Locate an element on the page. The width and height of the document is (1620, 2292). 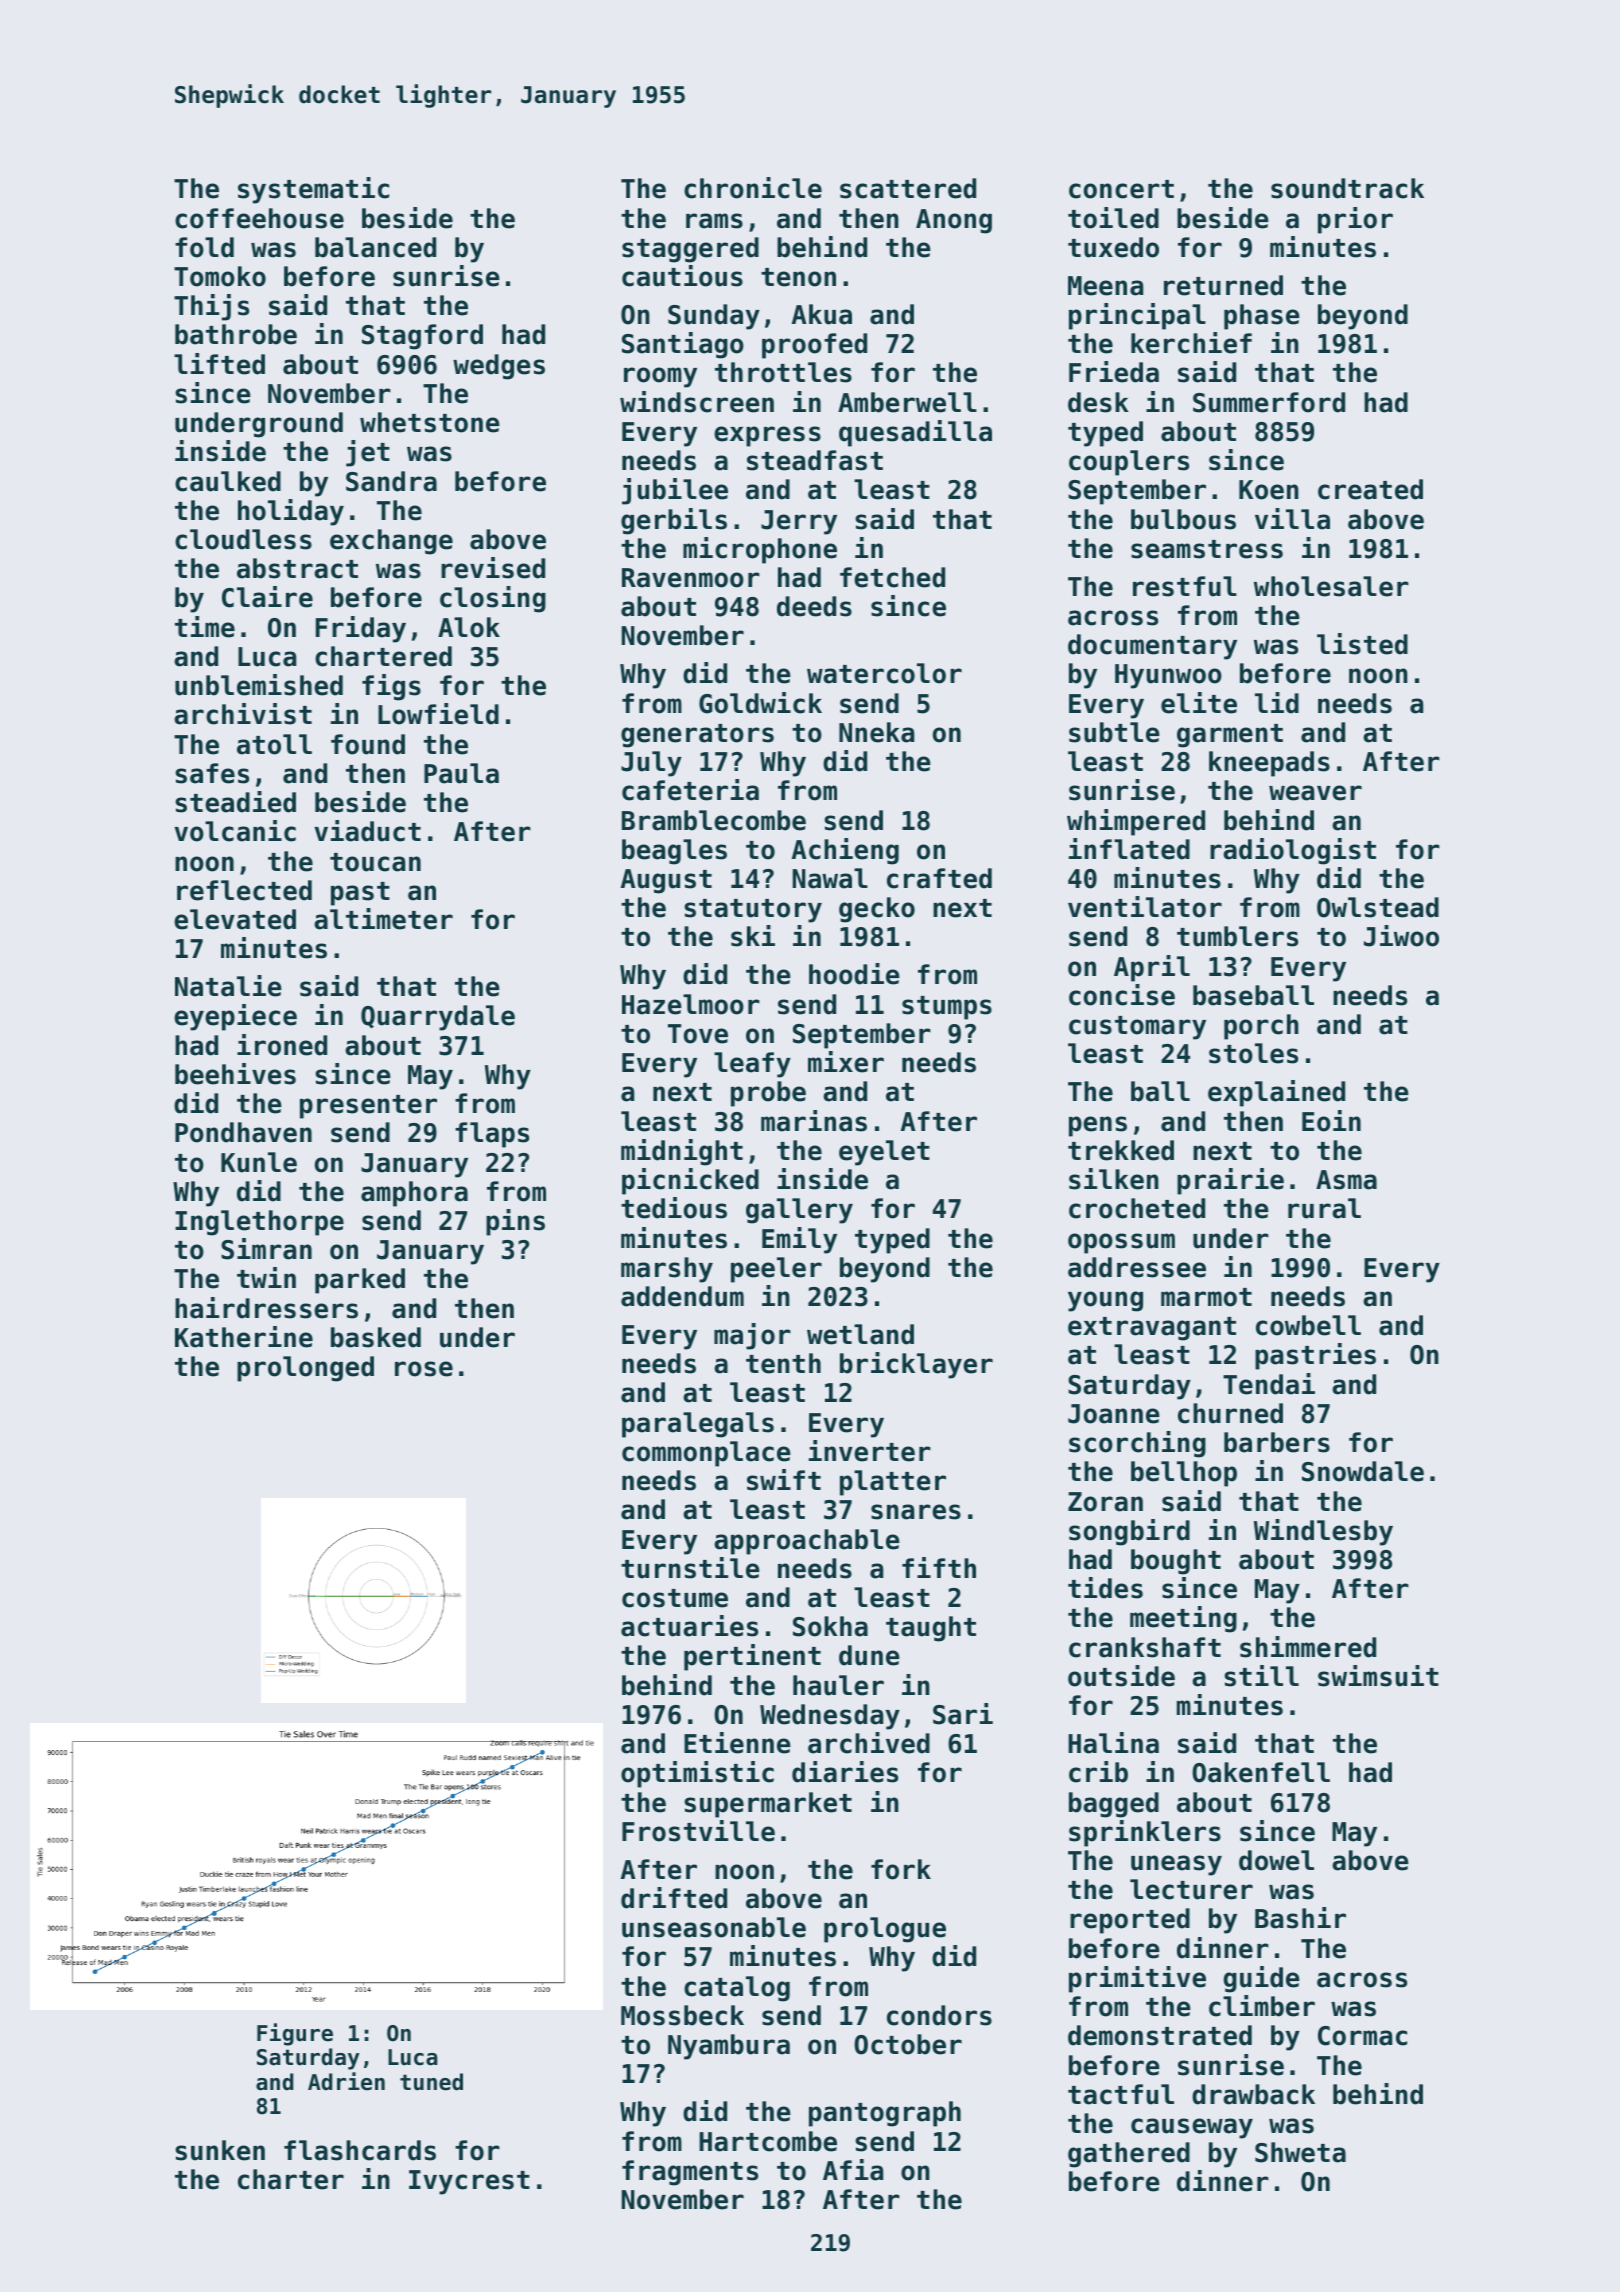
prior is located at coordinates (1355, 220).
